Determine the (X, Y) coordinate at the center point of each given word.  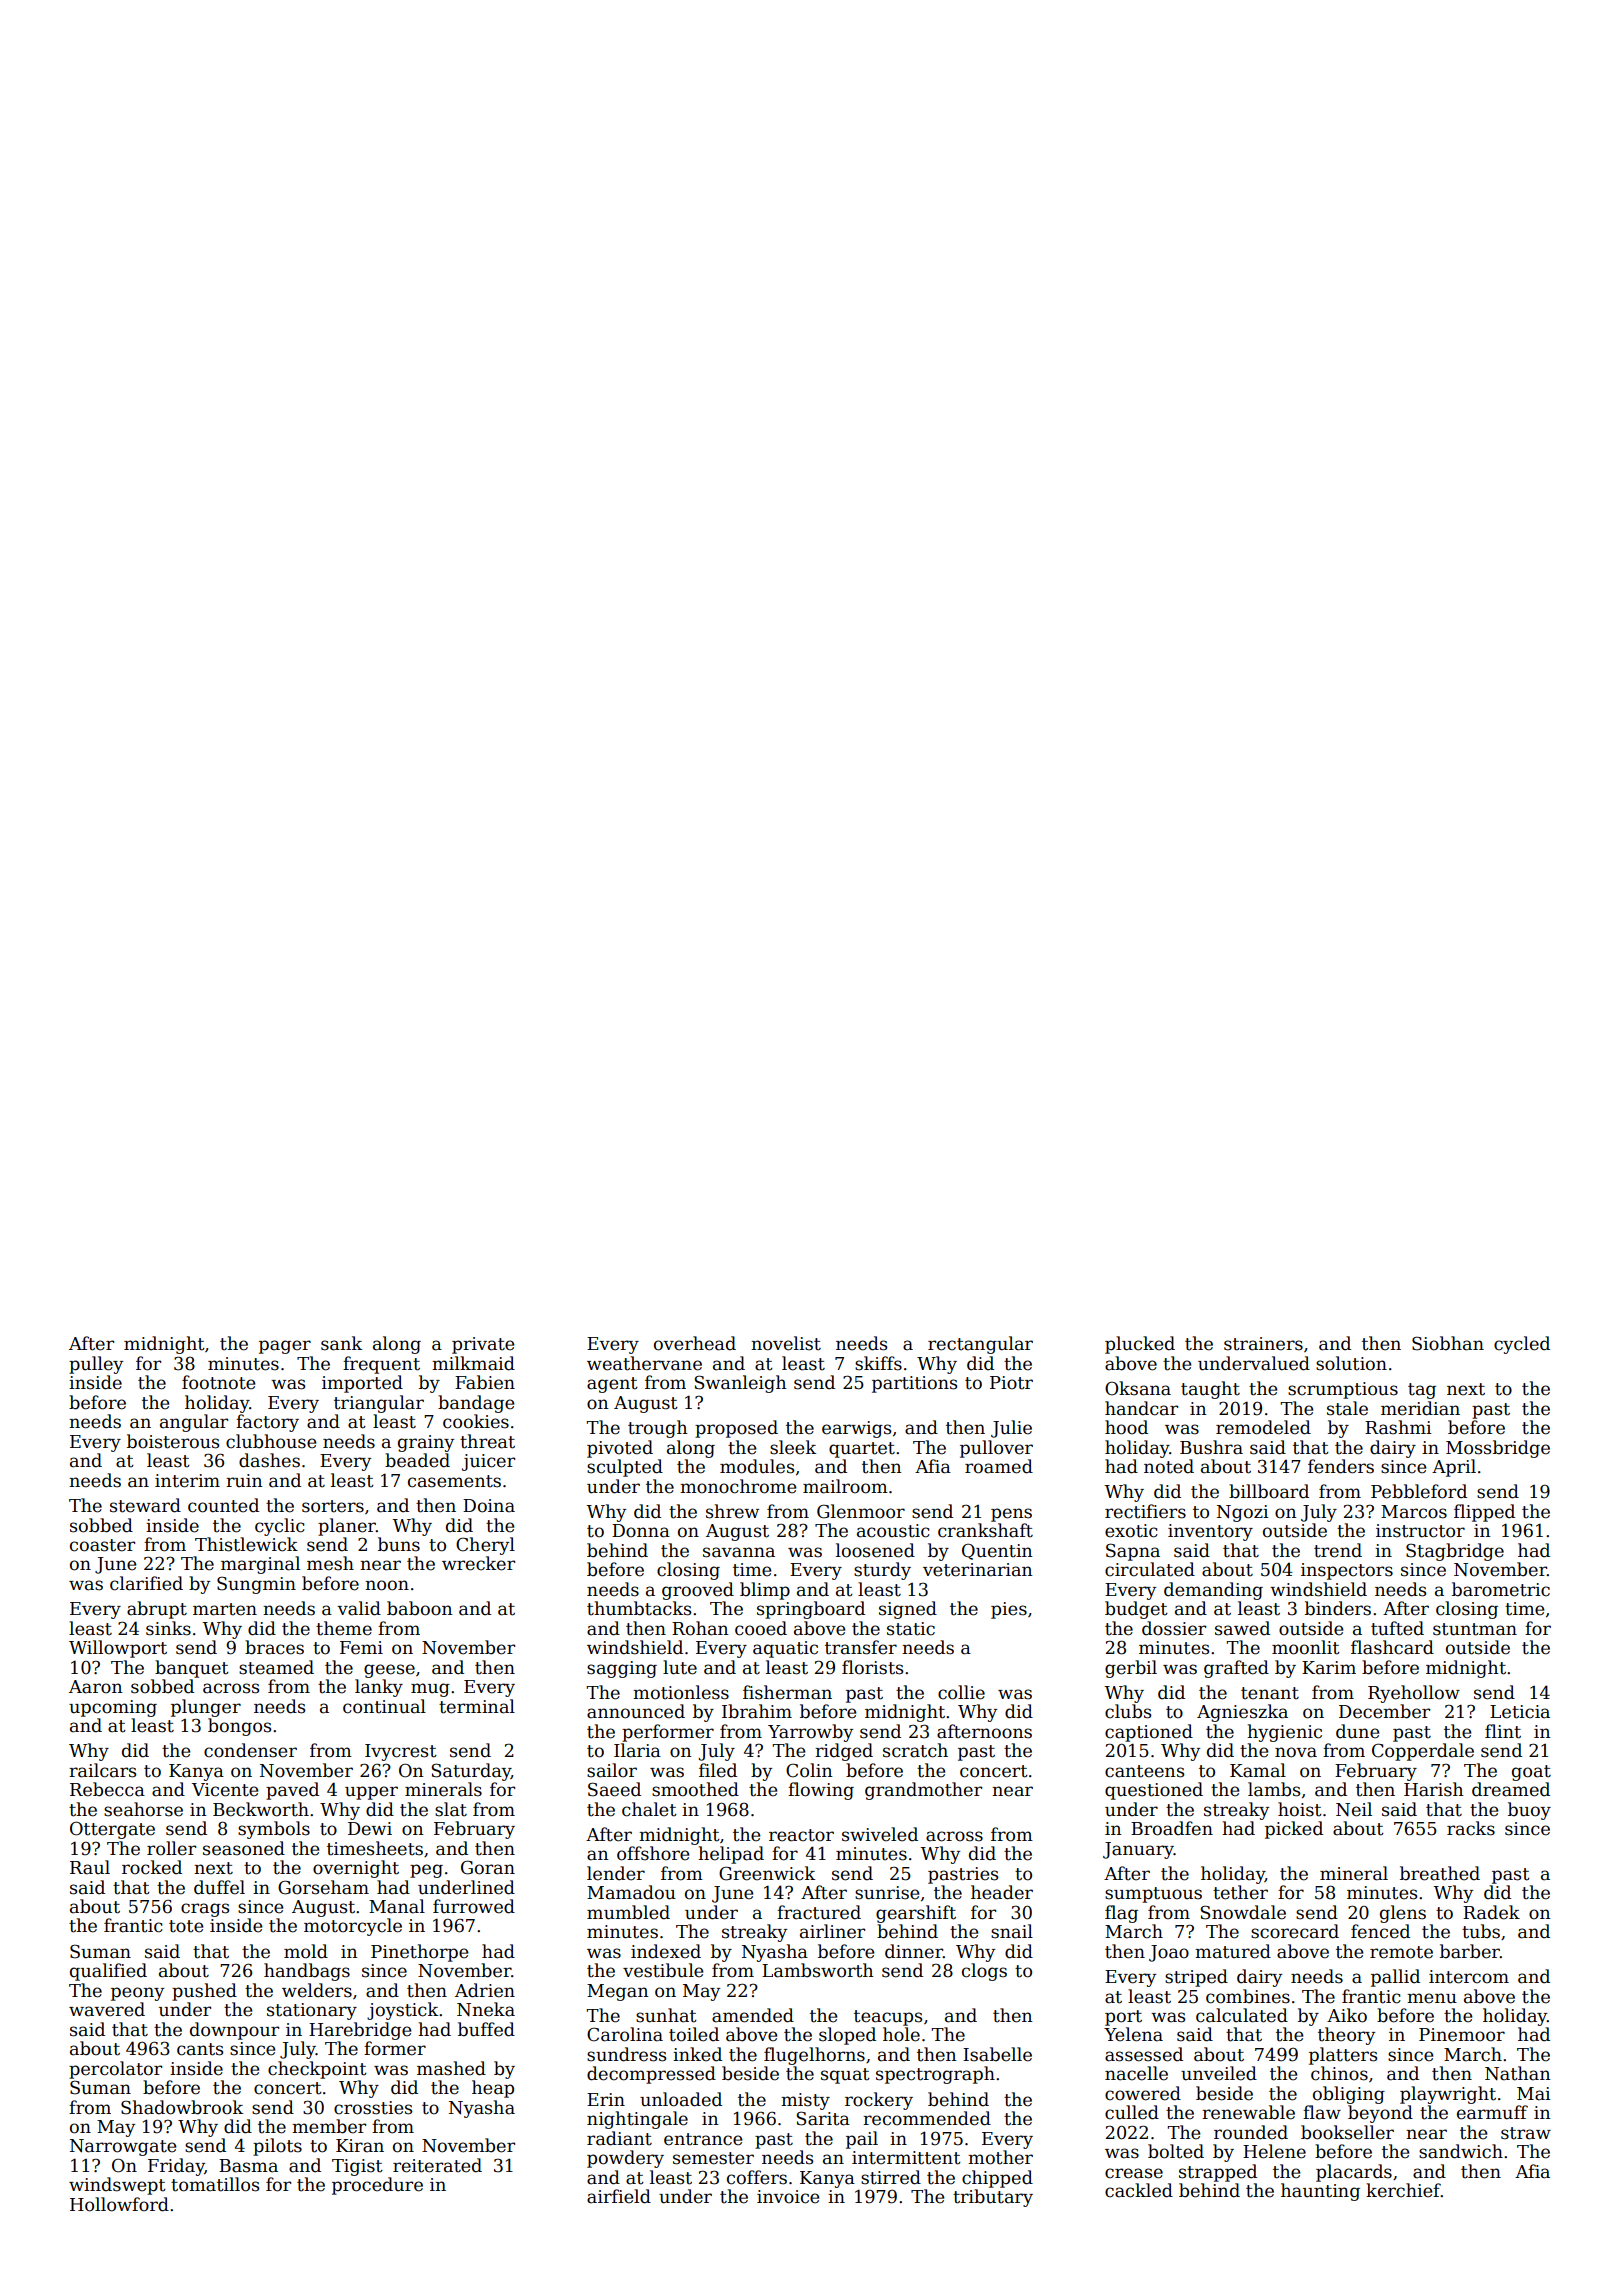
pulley (96, 1365)
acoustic (893, 1531)
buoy (1529, 1811)
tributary (993, 2198)
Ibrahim (757, 1711)
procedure (377, 2186)
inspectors (1347, 1571)
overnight (356, 1869)
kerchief (1403, 2190)
